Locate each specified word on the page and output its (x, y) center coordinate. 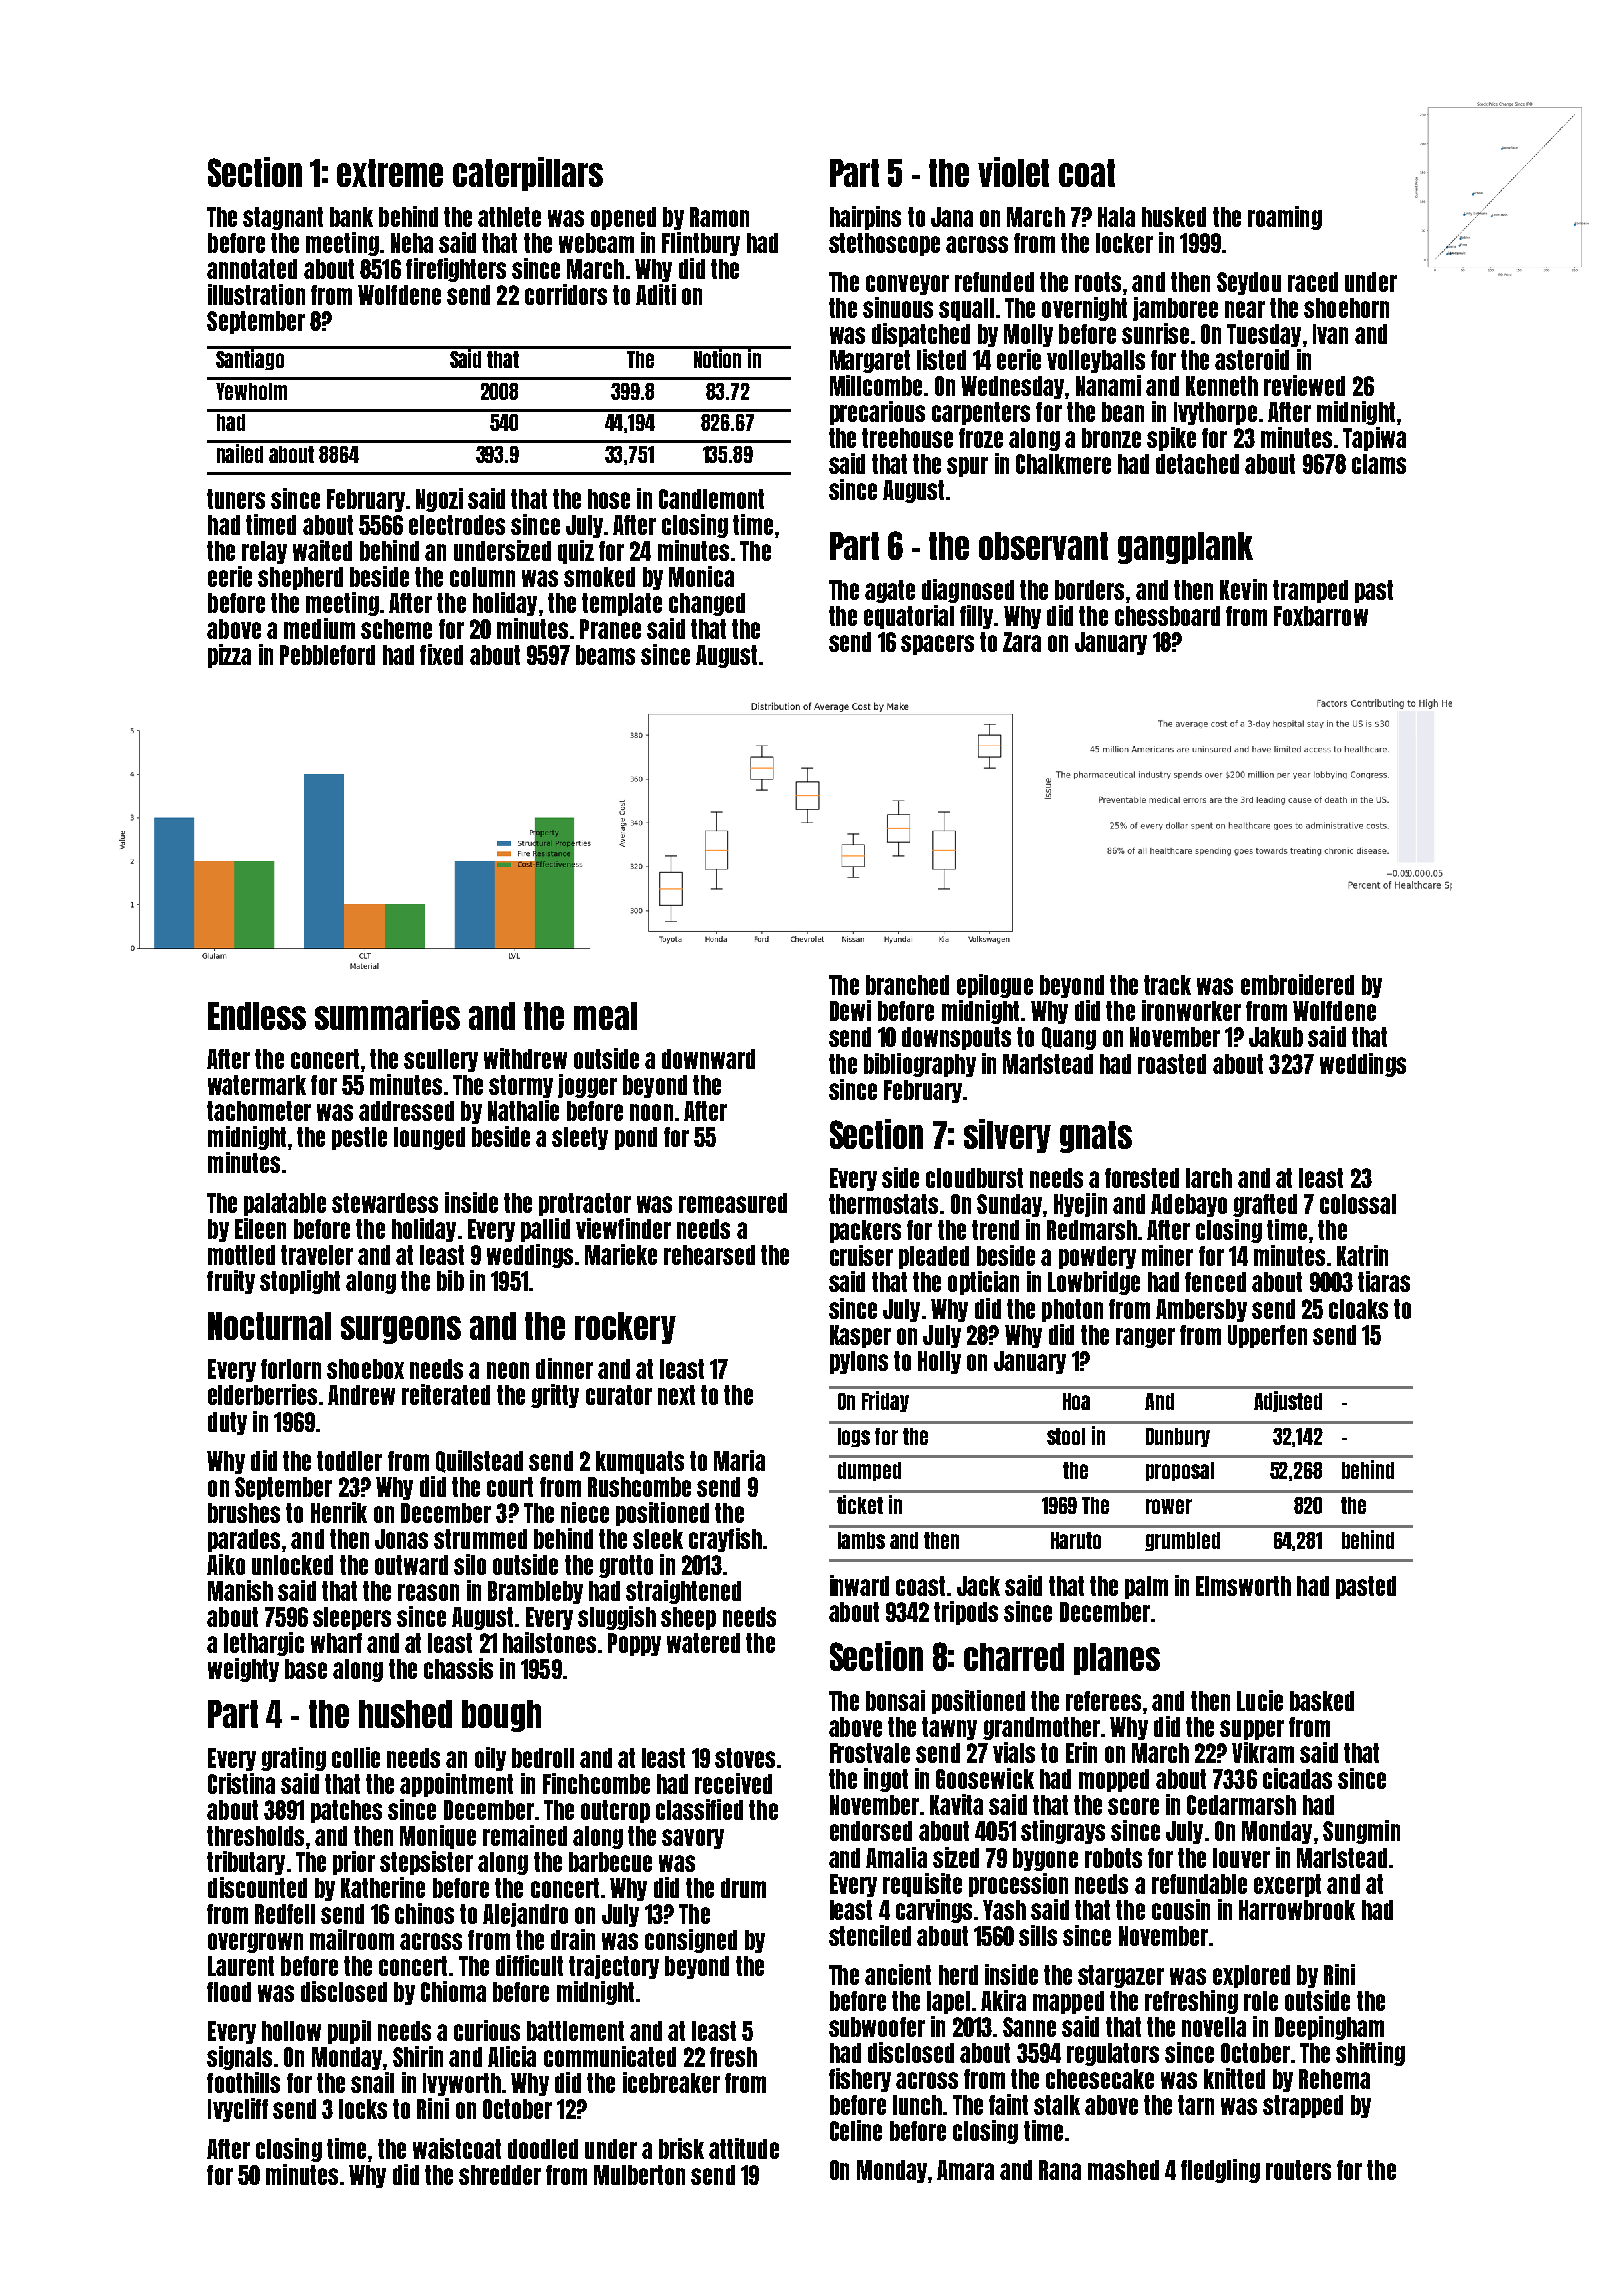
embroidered (1297, 984)
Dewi (850, 1010)
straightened (683, 1592)
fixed (441, 654)
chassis (458, 1668)
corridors (566, 294)
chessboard (1167, 616)
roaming (1285, 218)
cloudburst (974, 1178)
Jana (952, 217)
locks (363, 2109)
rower (1169, 1506)
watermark (257, 1085)
